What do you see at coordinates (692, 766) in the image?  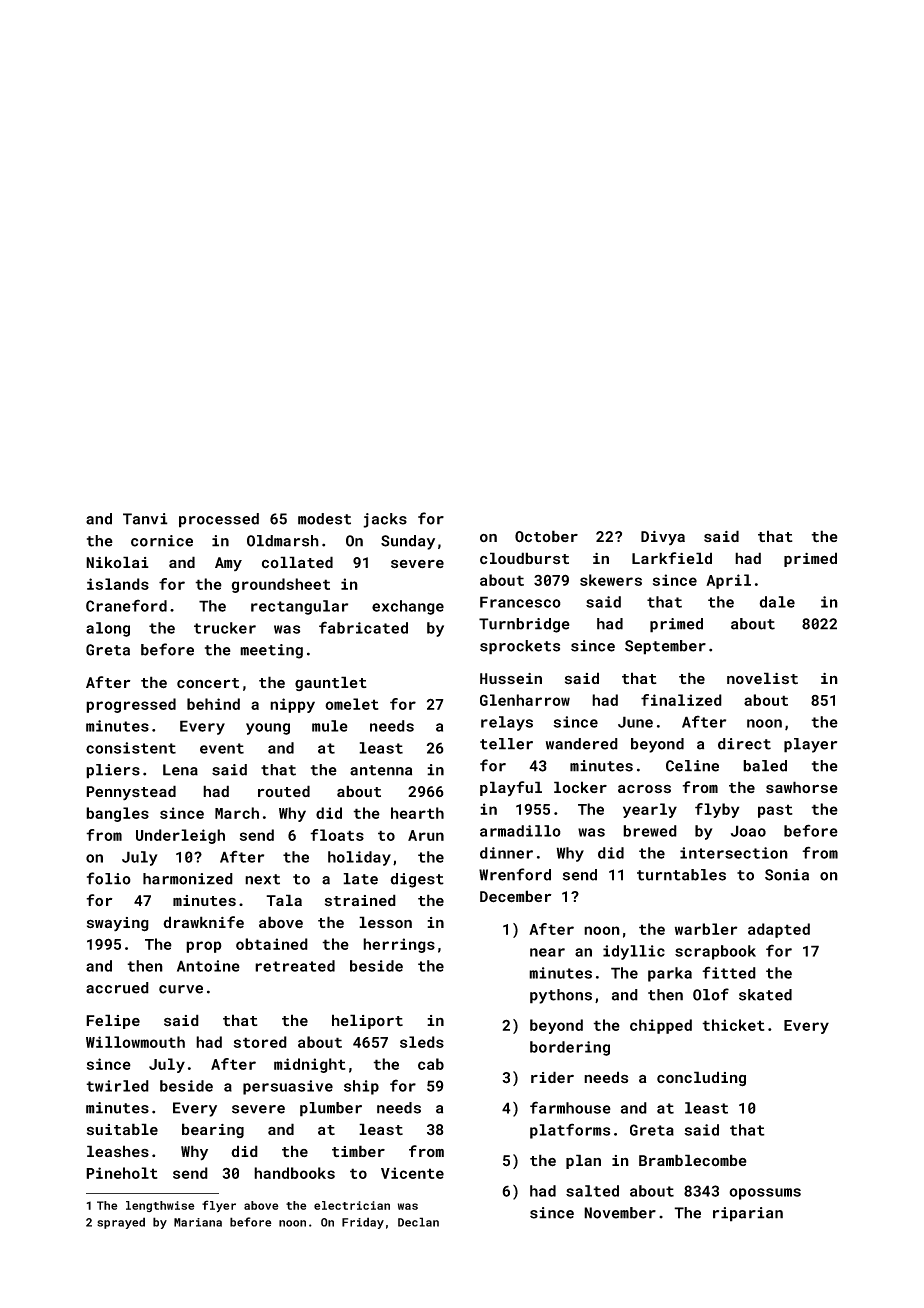 I see `Celine` at bounding box center [692, 766].
